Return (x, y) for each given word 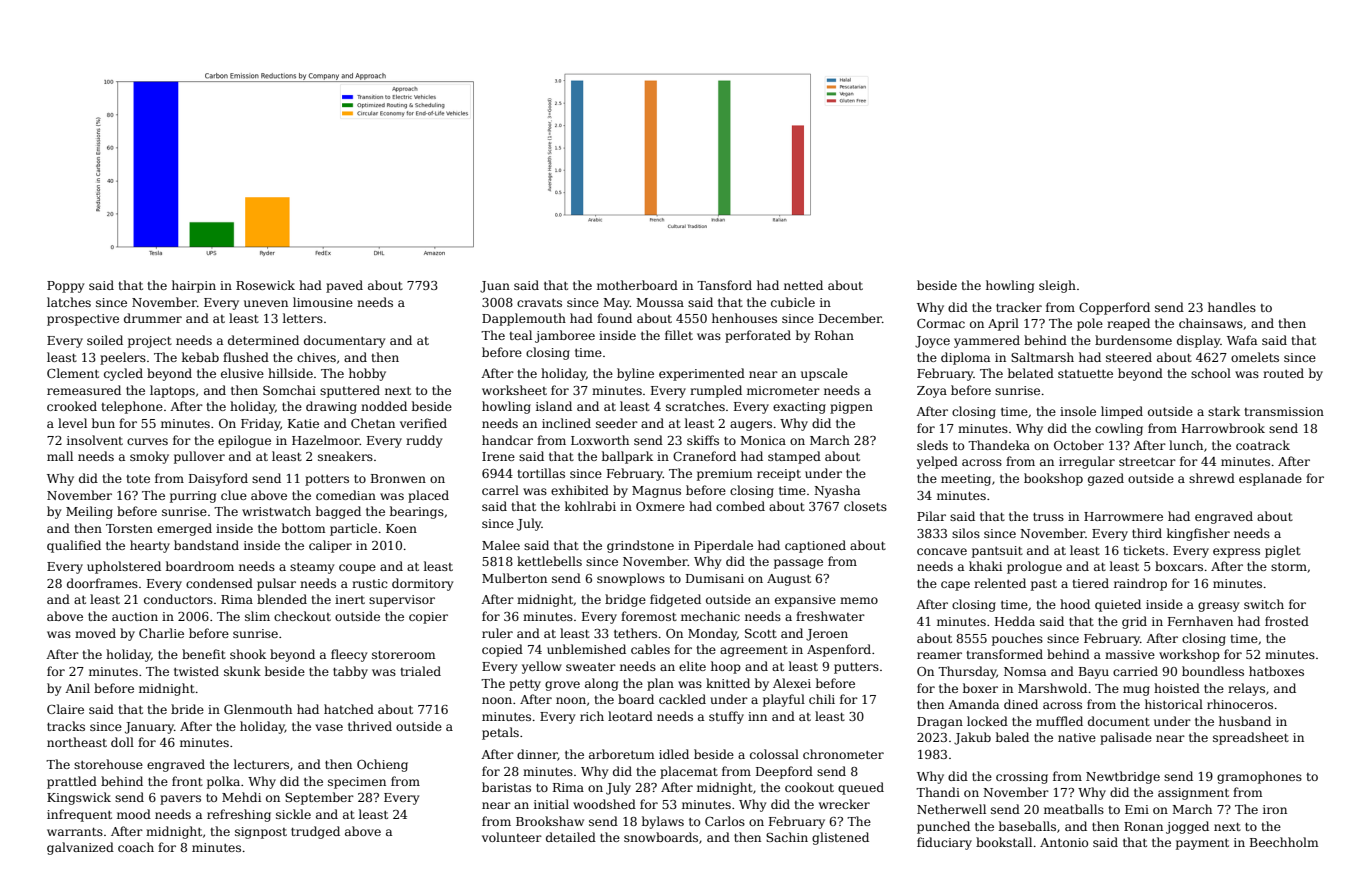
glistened (840, 838)
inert (350, 599)
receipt (779, 475)
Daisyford (218, 479)
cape (955, 586)
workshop (1189, 655)
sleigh (1057, 286)
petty (525, 685)
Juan (495, 287)
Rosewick (265, 285)
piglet (1283, 551)
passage (798, 564)
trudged (315, 832)
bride (187, 709)
